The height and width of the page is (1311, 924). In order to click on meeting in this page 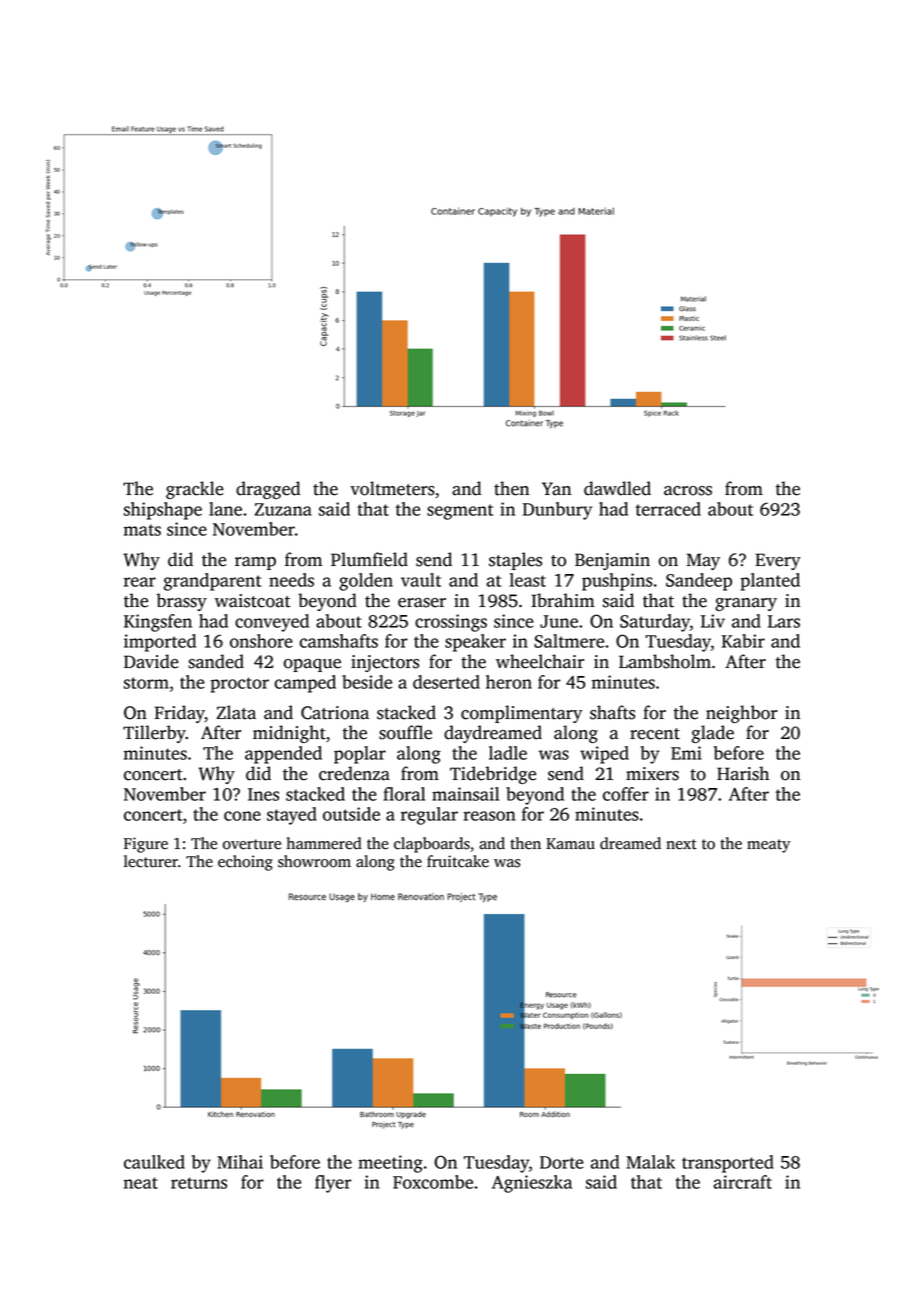, I will do `click(390, 1164)`.
